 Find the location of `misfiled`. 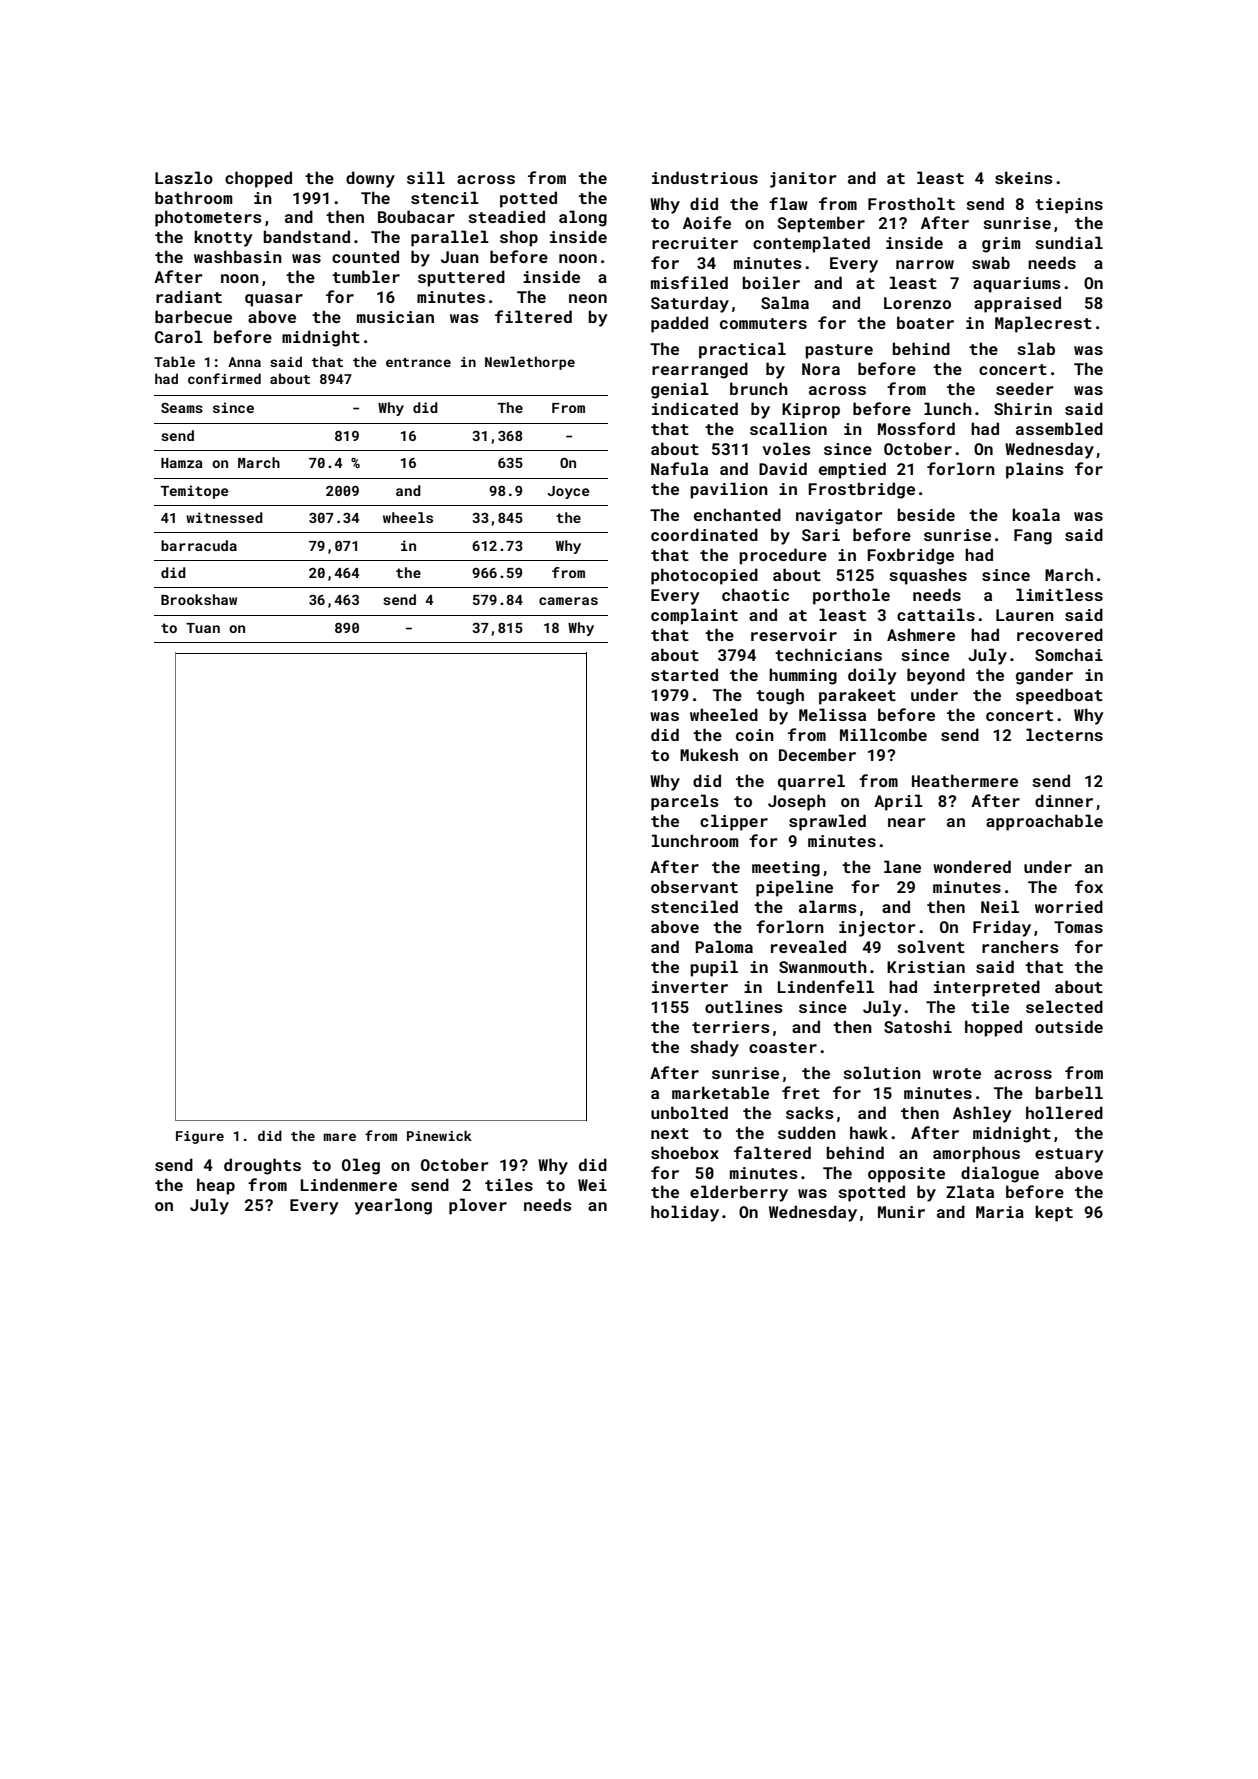

misfiled is located at coordinates (689, 282).
